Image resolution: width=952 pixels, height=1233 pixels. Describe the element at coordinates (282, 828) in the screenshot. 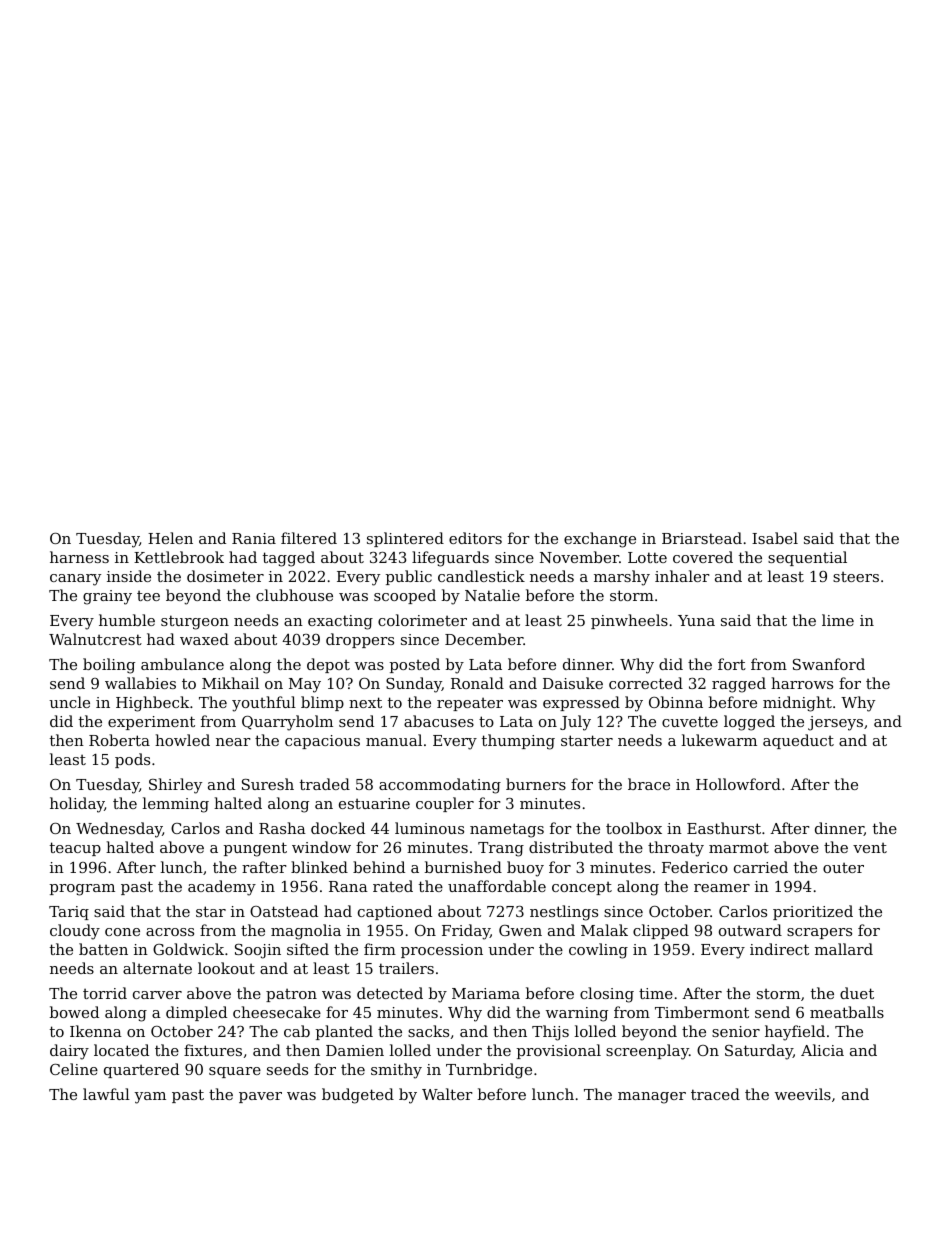

I see `Rasha` at that location.
